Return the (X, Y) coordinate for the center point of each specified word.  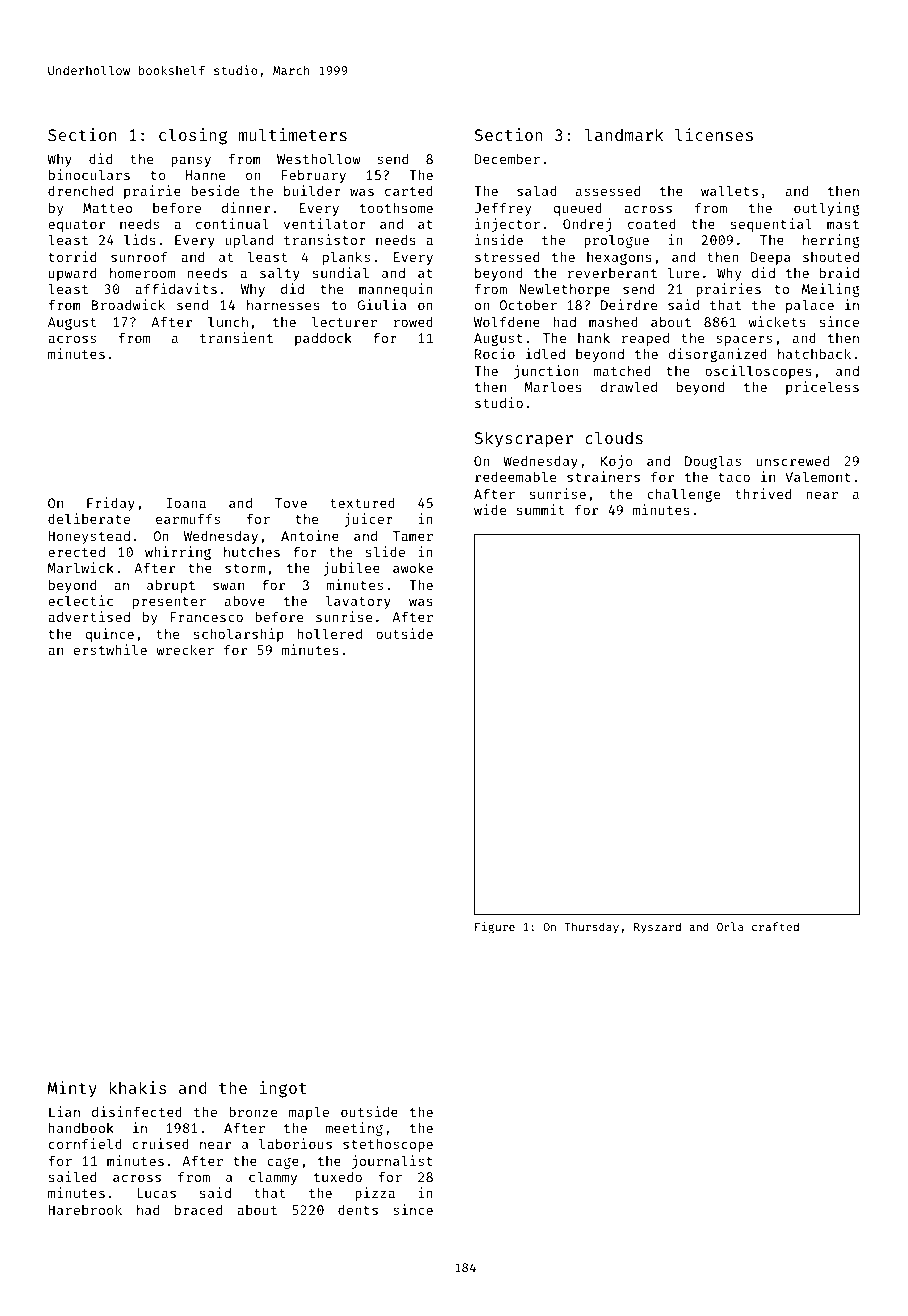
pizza (375, 1194)
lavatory (358, 602)
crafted (775, 926)
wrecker (185, 649)
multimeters (293, 134)
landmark (624, 134)
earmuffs (188, 518)
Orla (730, 926)
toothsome (396, 207)
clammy (273, 1178)
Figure (495, 928)
